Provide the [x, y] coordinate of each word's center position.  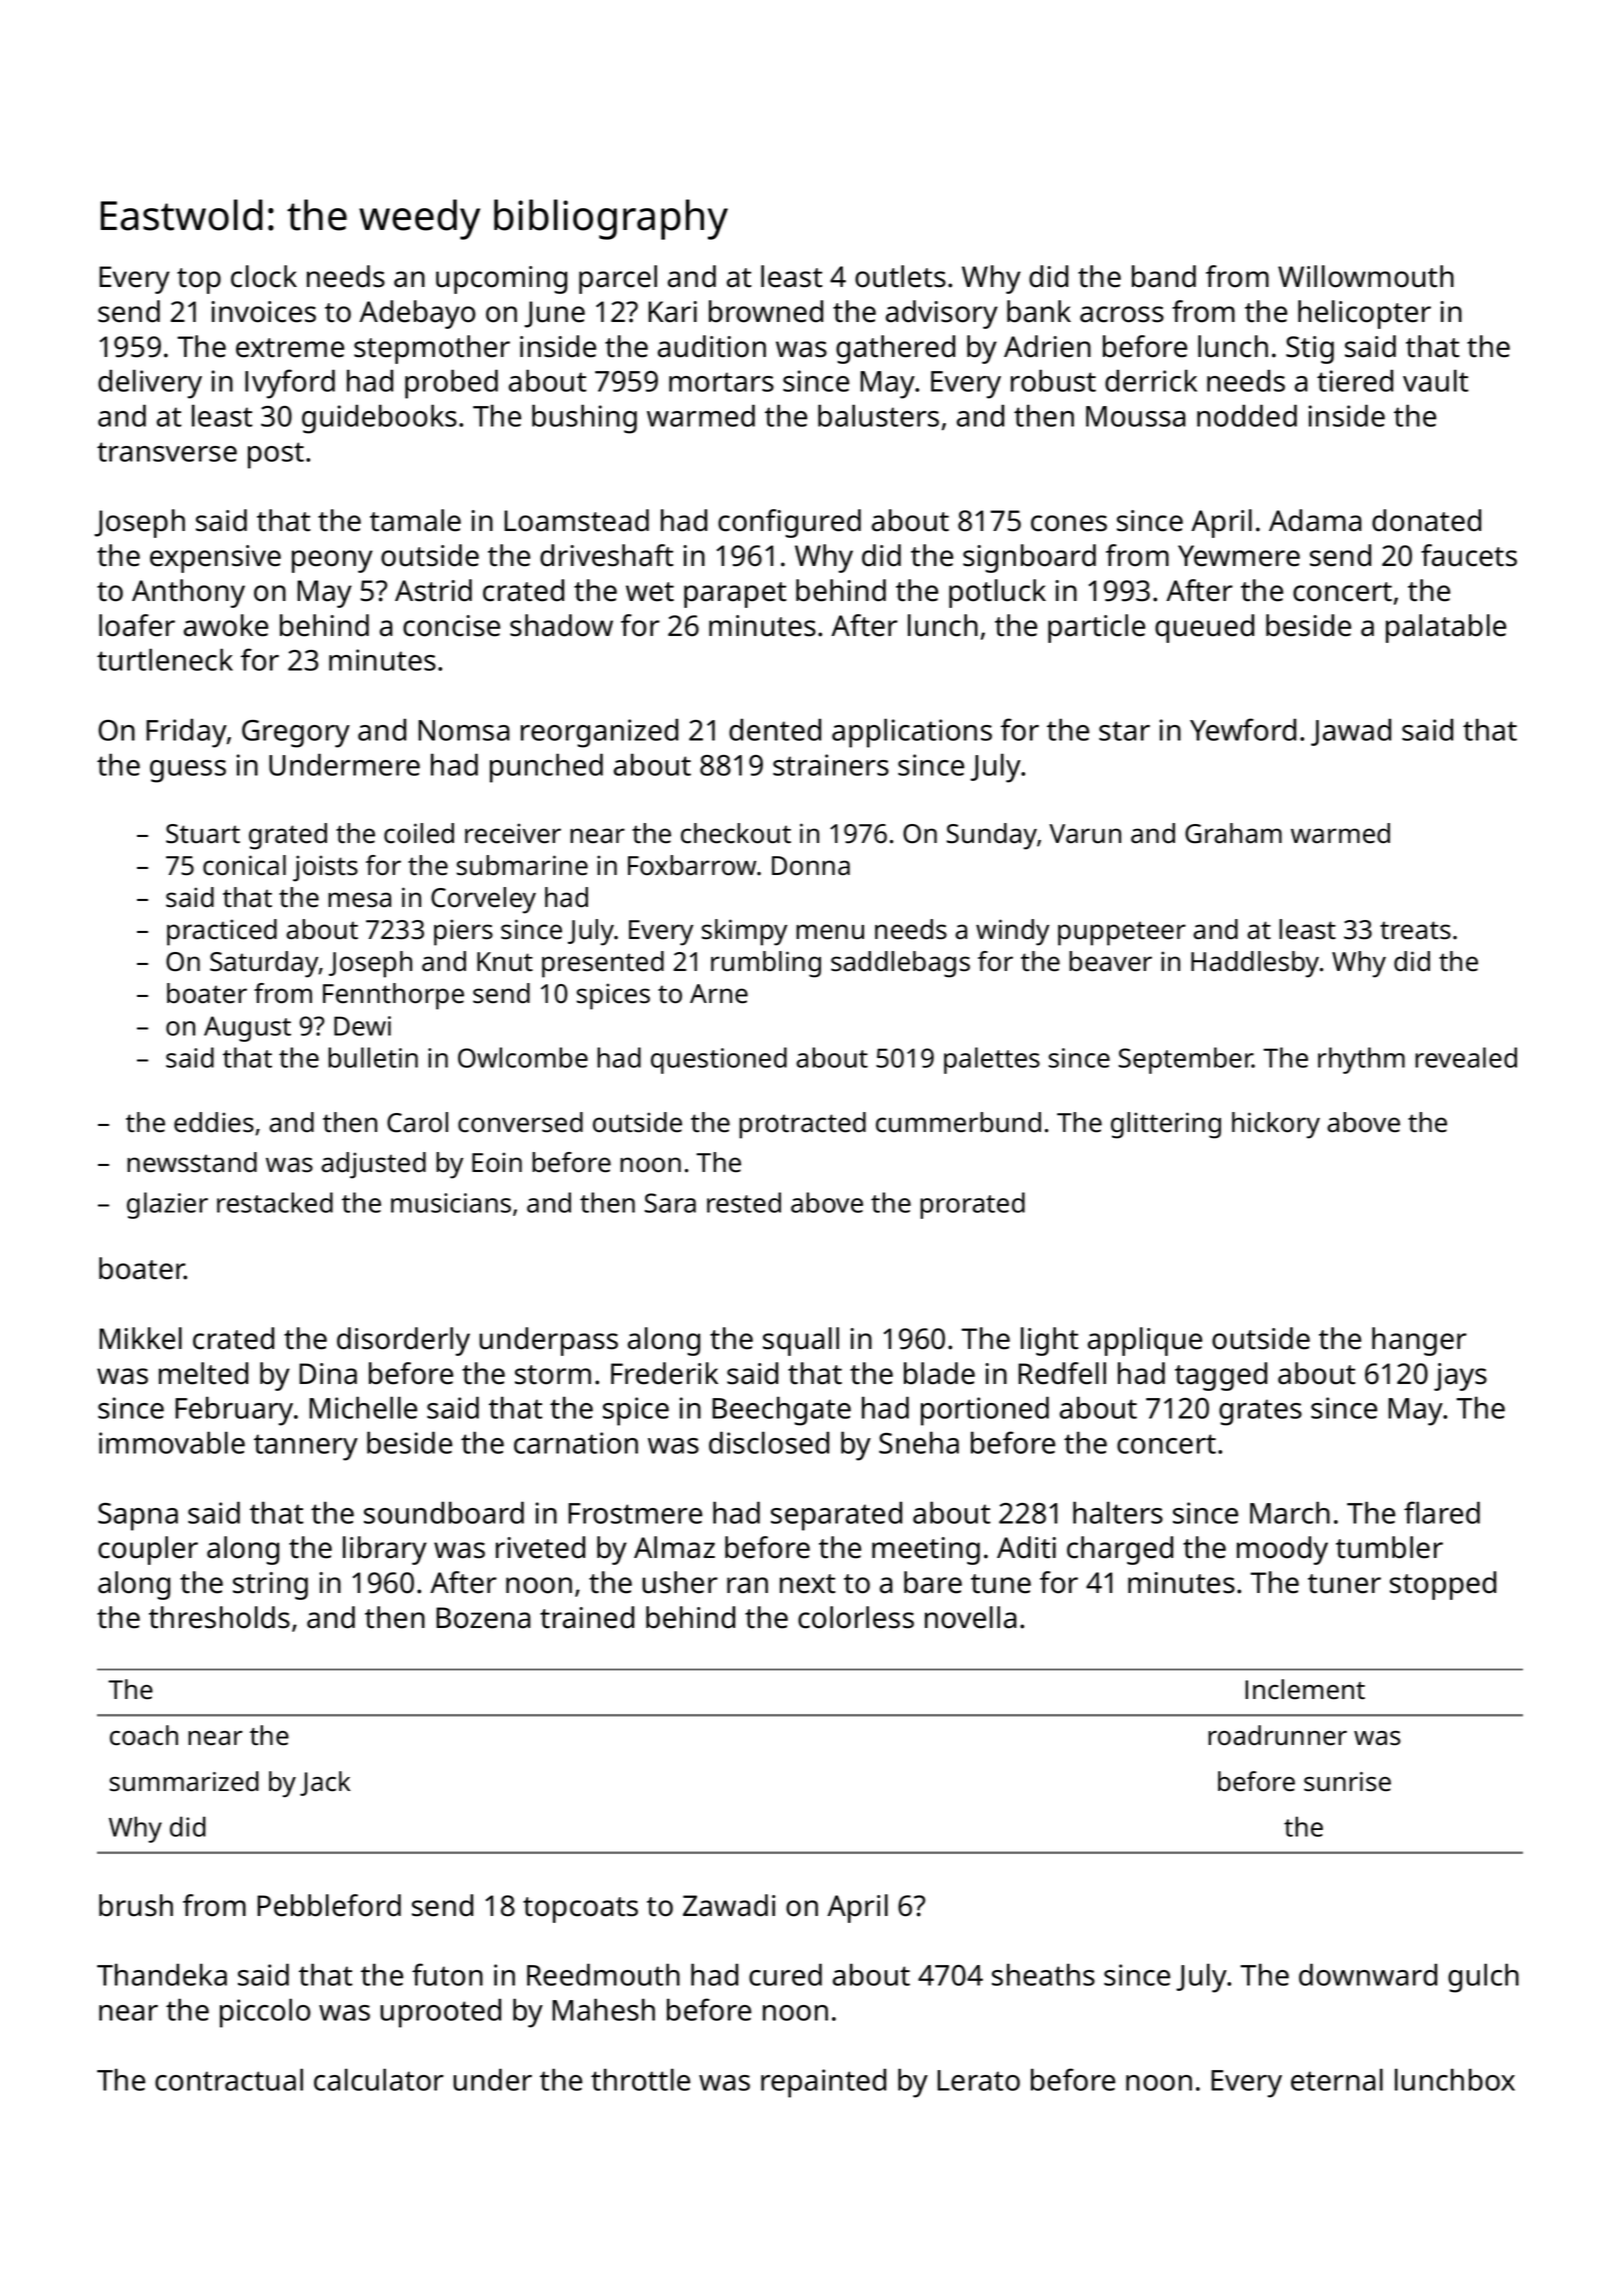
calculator [379, 2079]
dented [775, 729]
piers [463, 932]
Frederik [664, 1373]
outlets [900, 276]
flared [1442, 1512]
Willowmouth [1366, 276]
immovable [172, 1442]
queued [1204, 628]
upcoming [501, 280]
